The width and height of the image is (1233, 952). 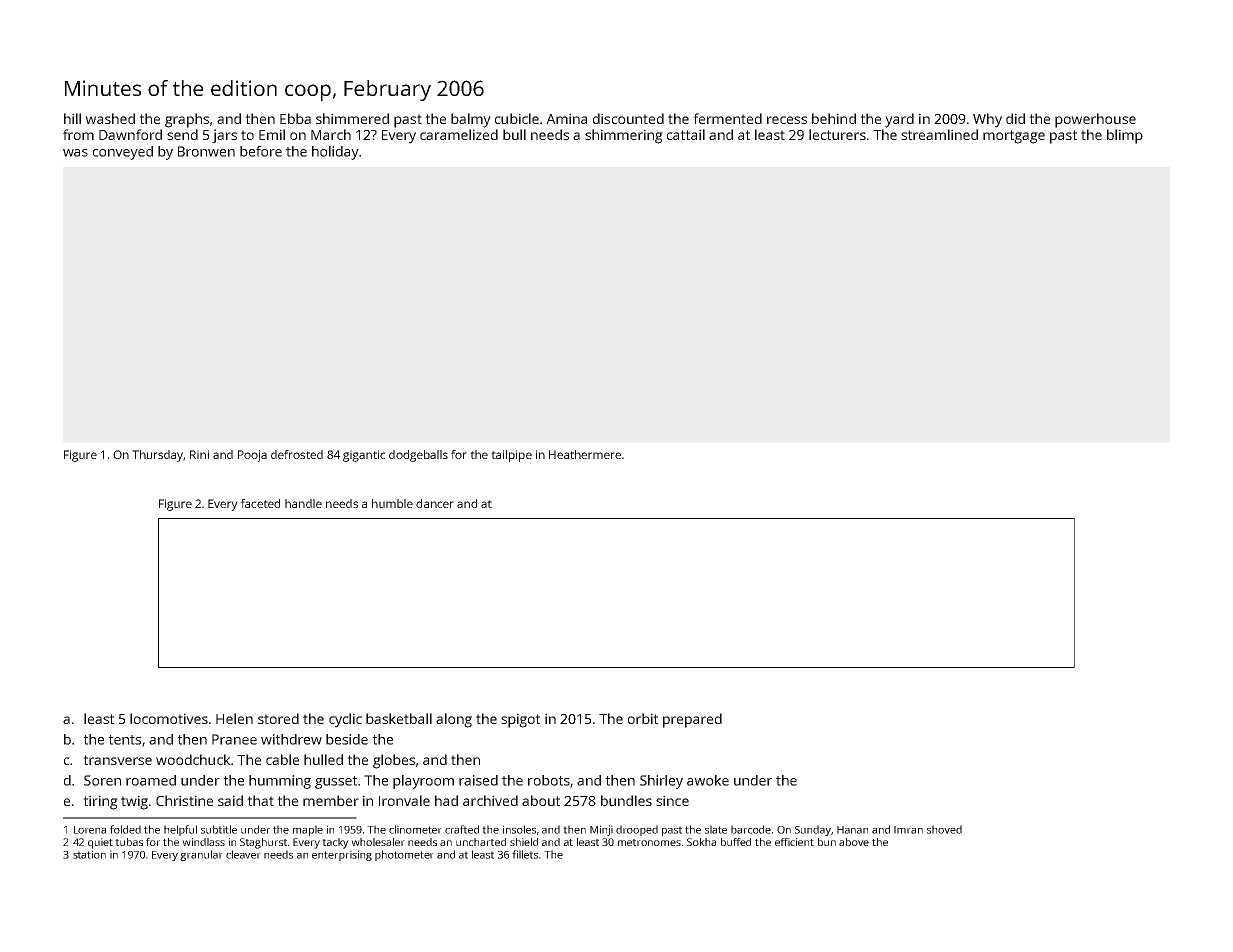 What do you see at coordinates (169, 718) in the image?
I see `locomotives` at bounding box center [169, 718].
